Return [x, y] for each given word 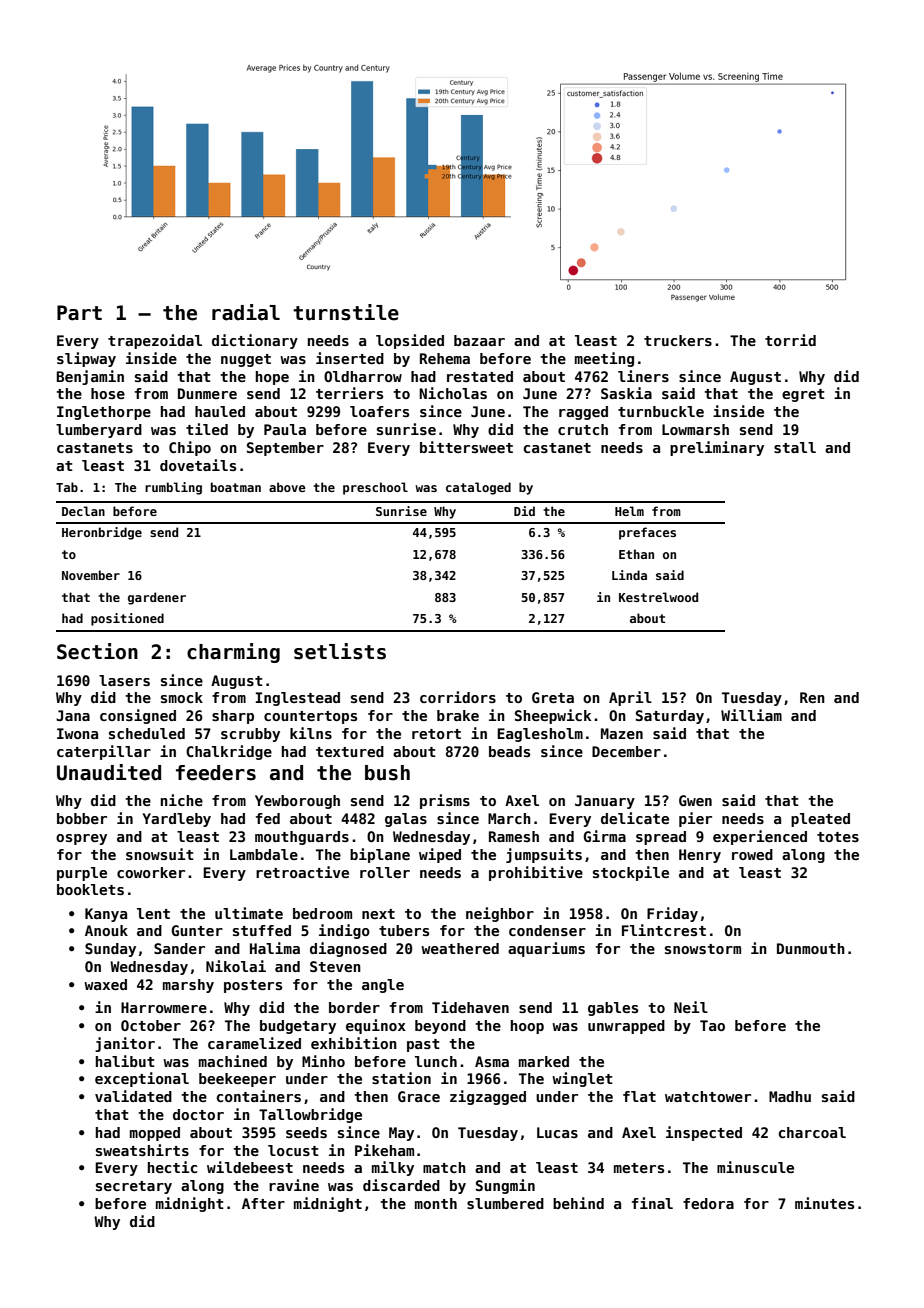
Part [79, 313]
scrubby [250, 735]
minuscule [755, 1167]
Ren [812, 697]
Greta [553, 697]
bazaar [479, 340]
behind [578, 1203]
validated [133, 1096]
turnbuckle [661, 411]
